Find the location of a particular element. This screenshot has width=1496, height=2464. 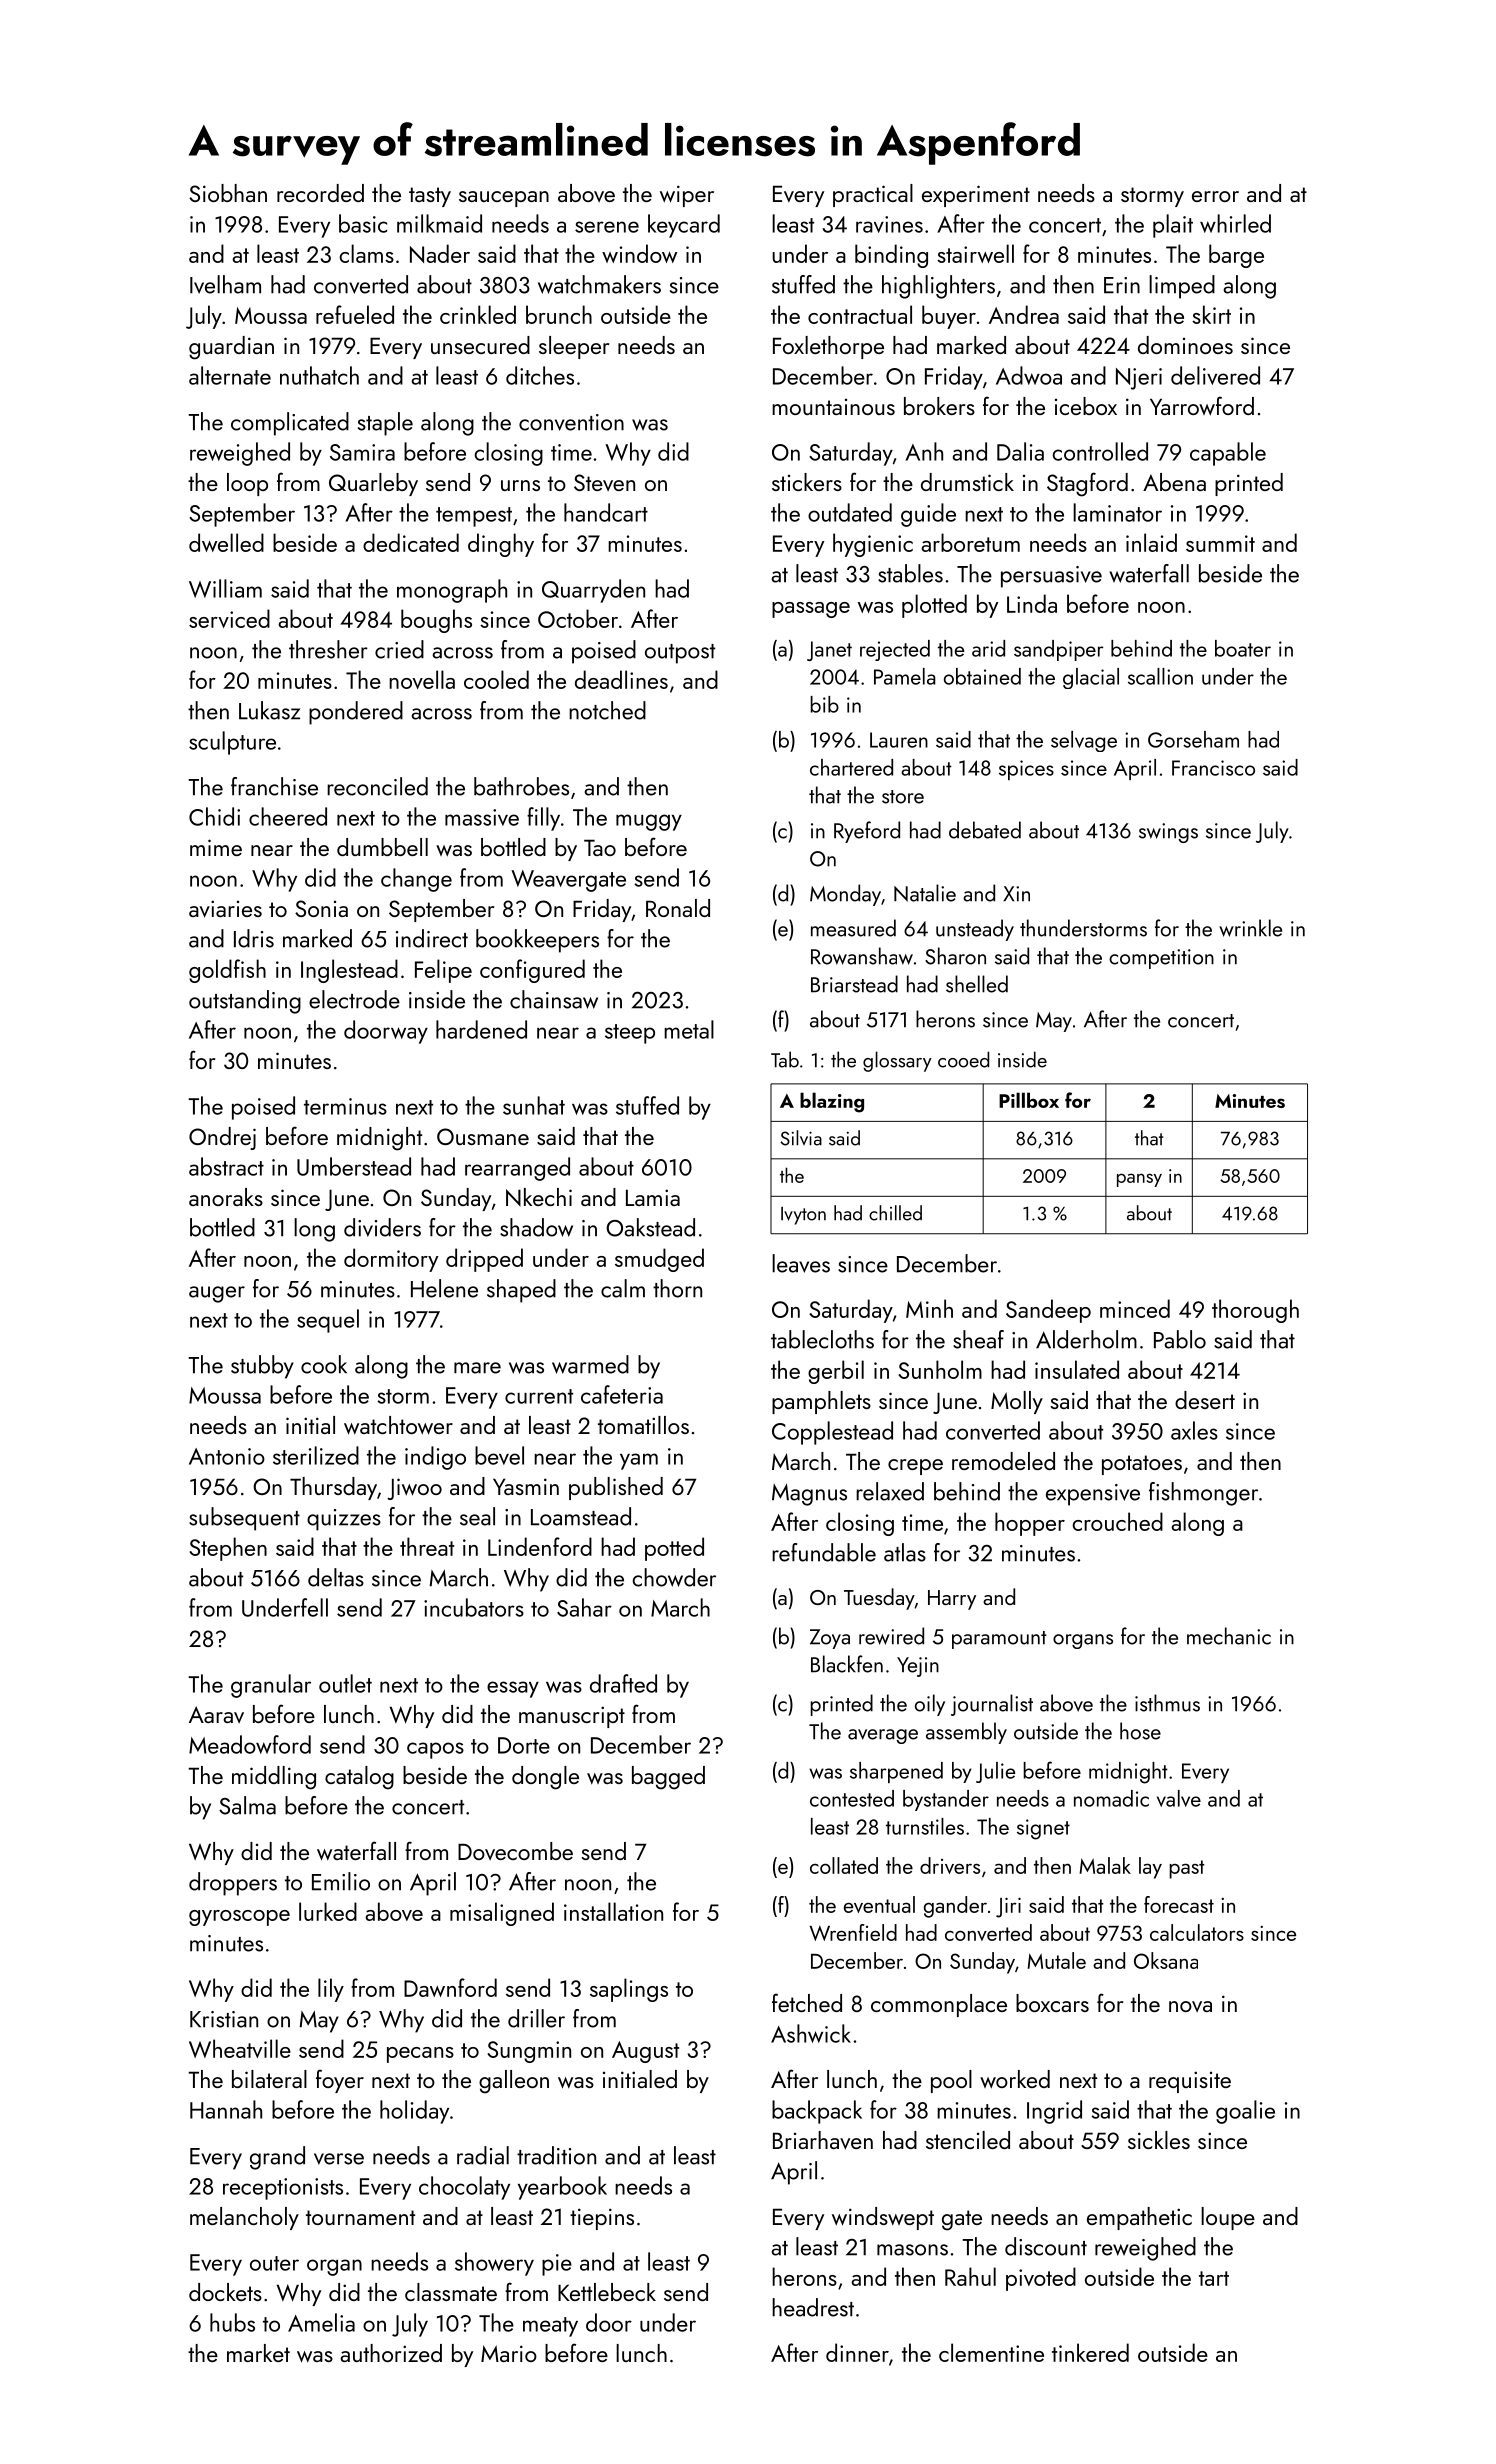

store is located at coordinates (903, 797).
